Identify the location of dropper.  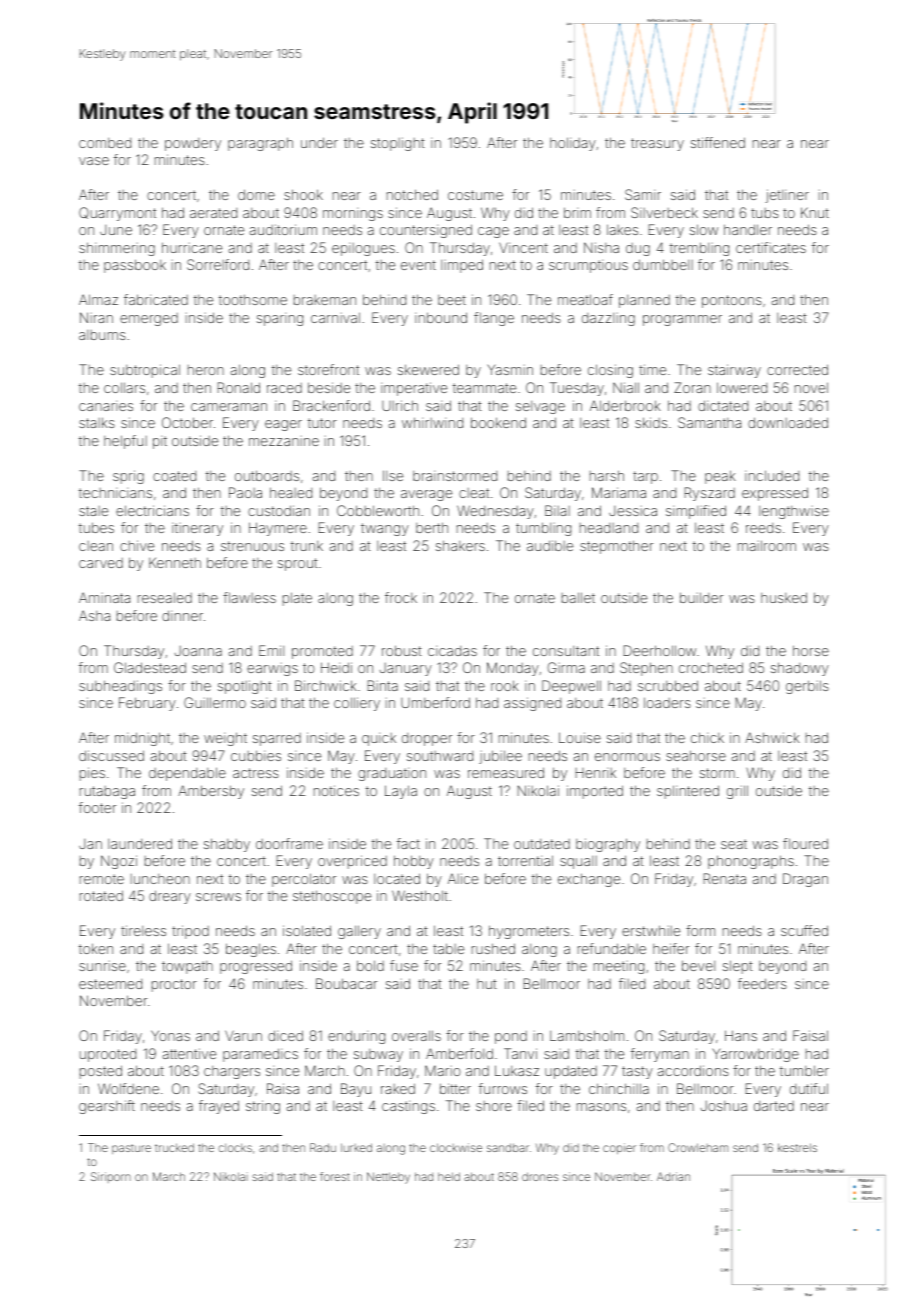
(427, 739).
